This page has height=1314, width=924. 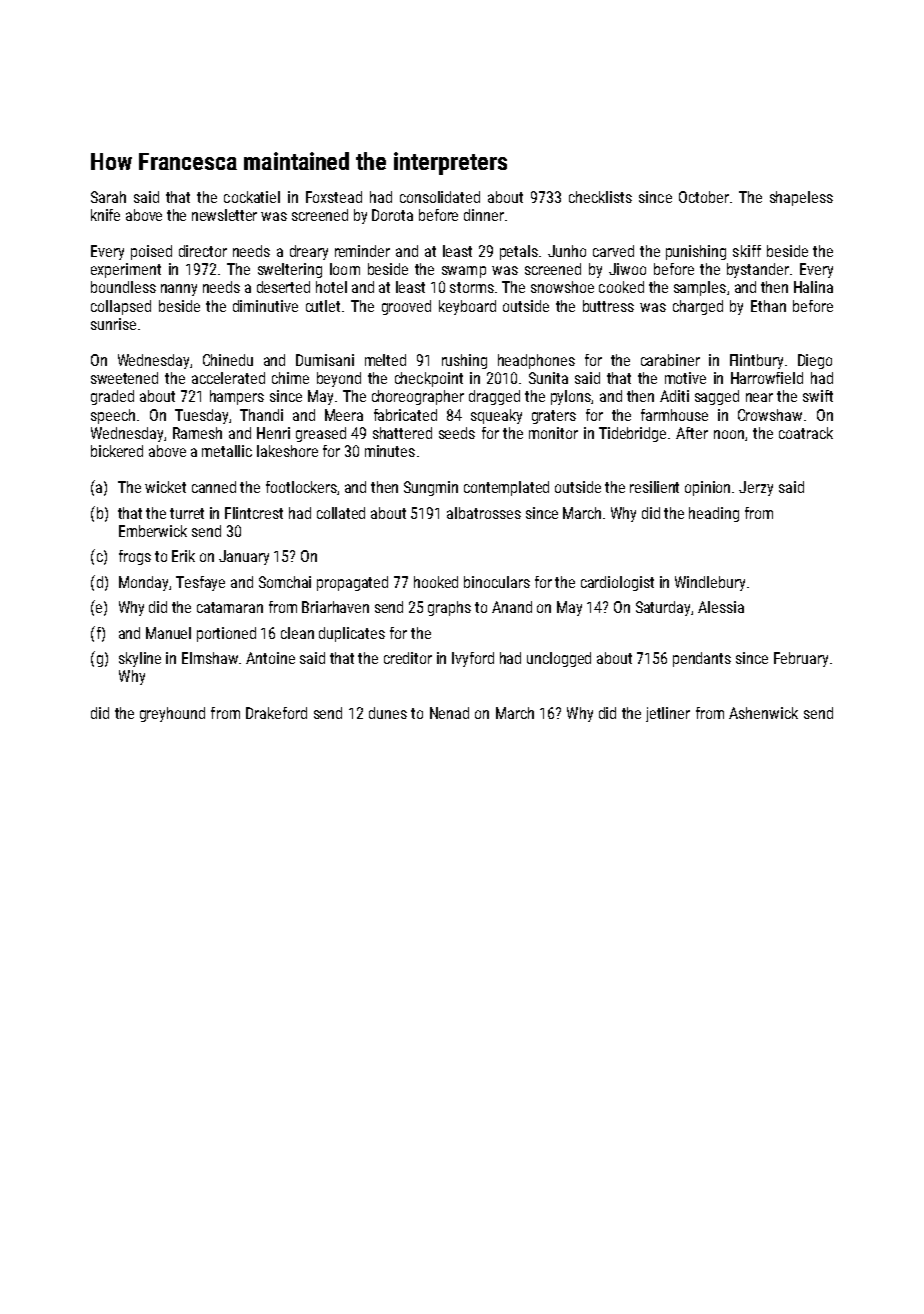 What do you see at coordinates (124, 378) in the page?
I see `sweetened` at bounding box center [124, 378].
